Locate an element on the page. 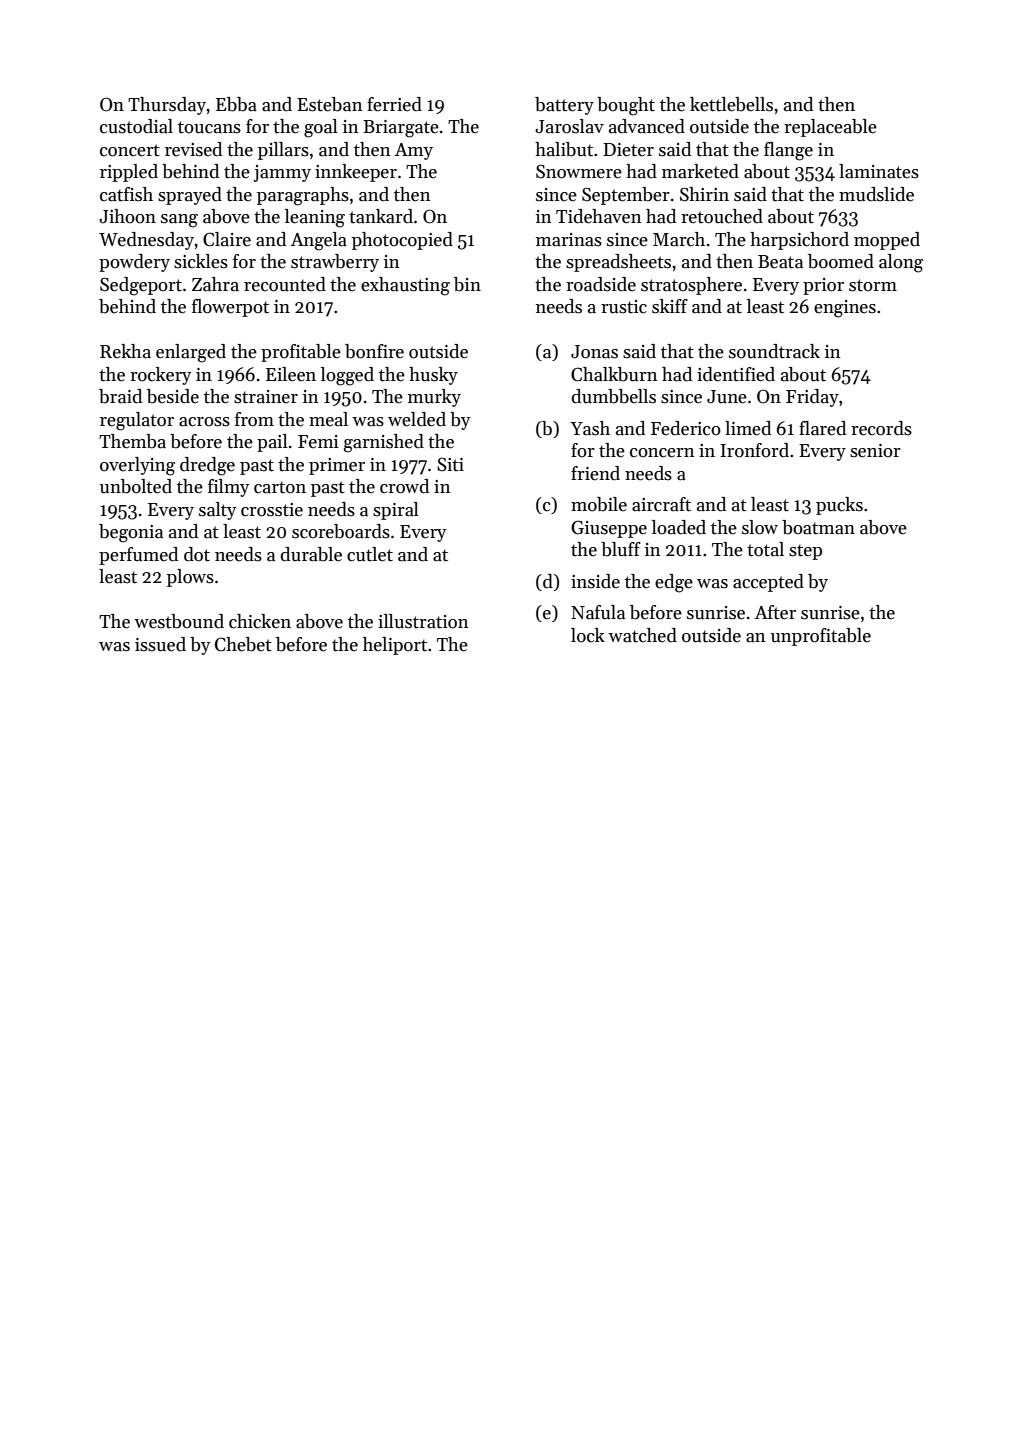 The width and height of the page is (1023, 1453). marketed is located at coordinates (700, 171).
